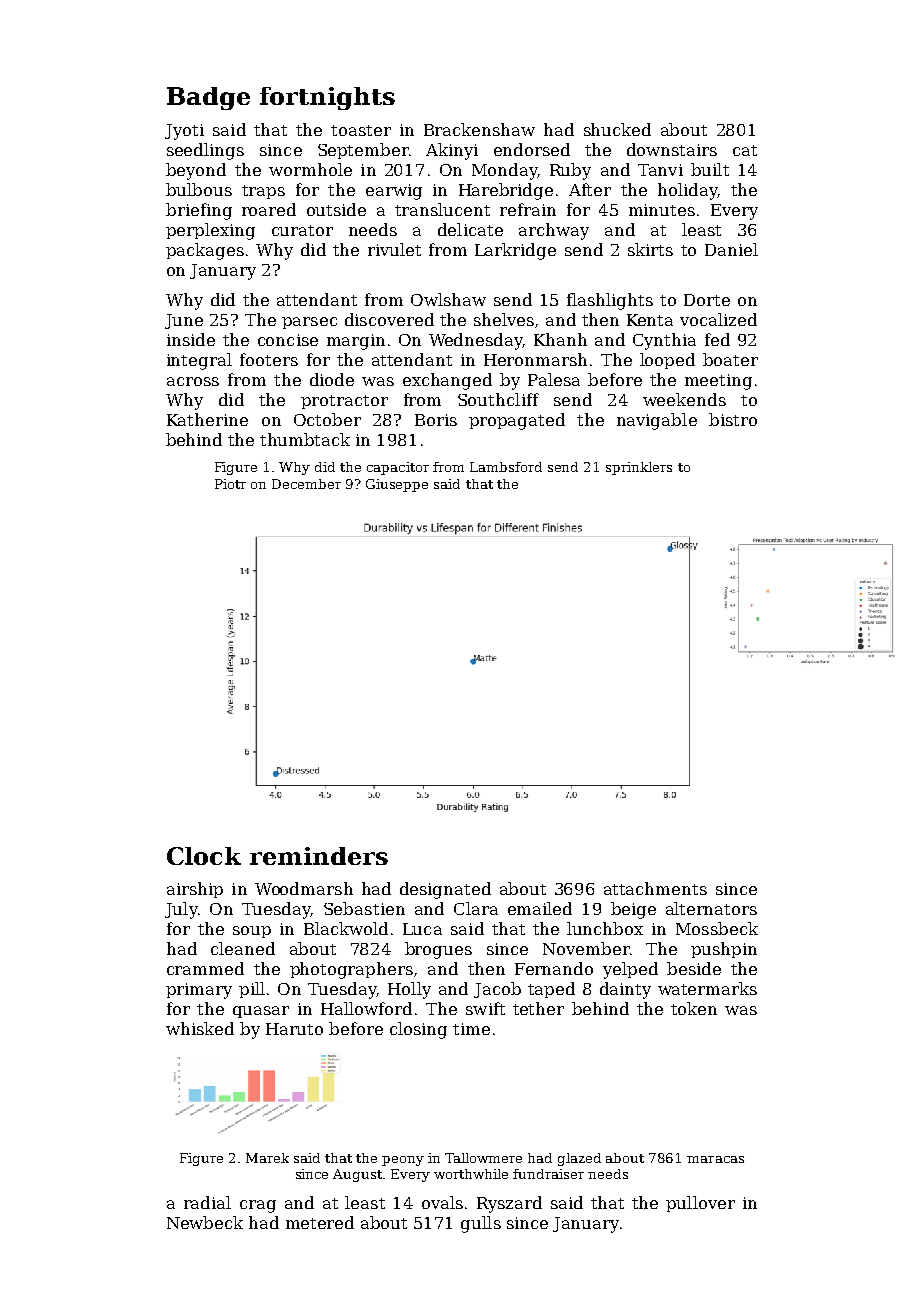 This document has width=924, height=1311. Describe the element at coordinates (672, 149) in the document. I see `downstairs` at that location.
